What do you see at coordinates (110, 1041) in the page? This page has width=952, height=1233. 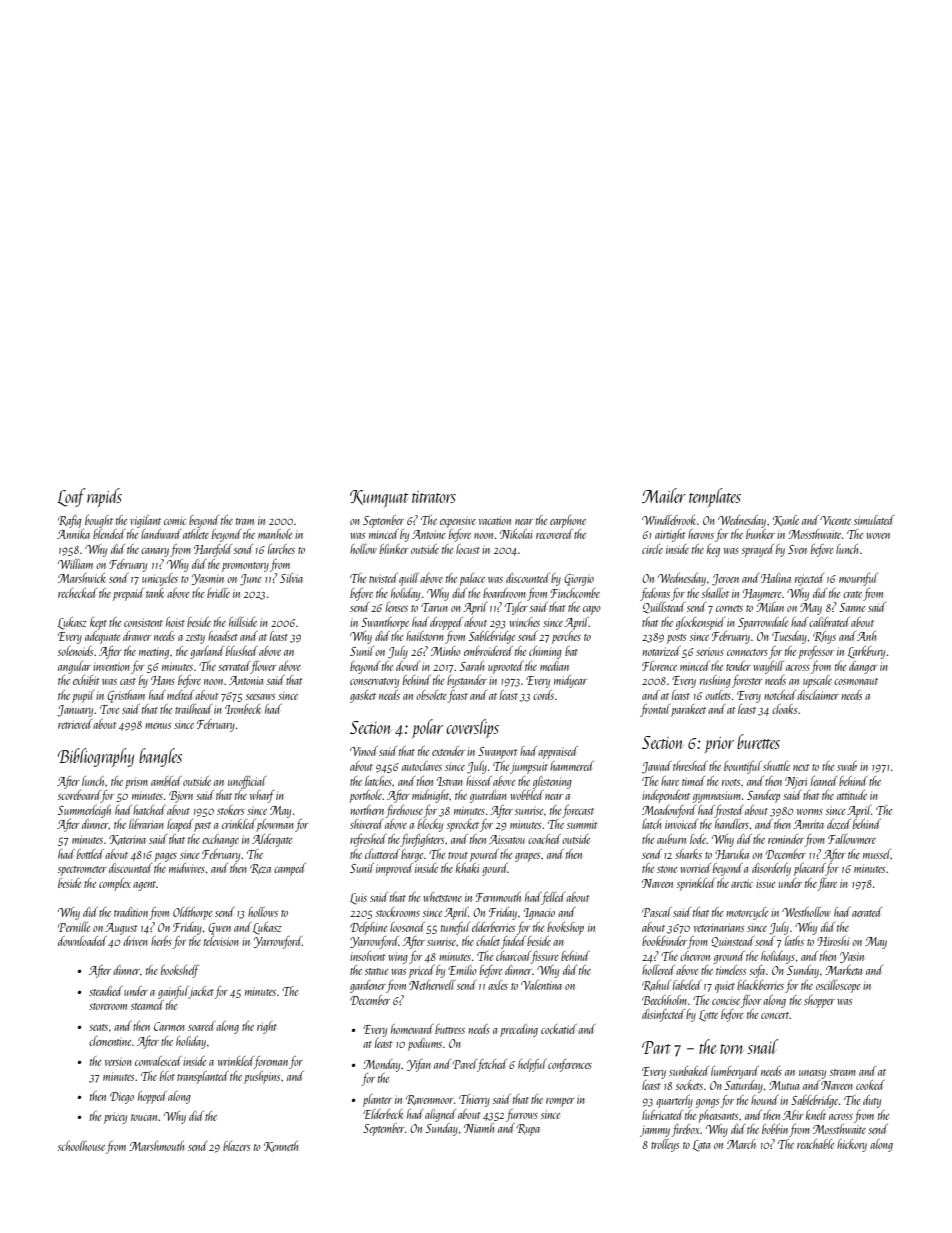 I see `clementine` at bounding box center [110, 1041].
